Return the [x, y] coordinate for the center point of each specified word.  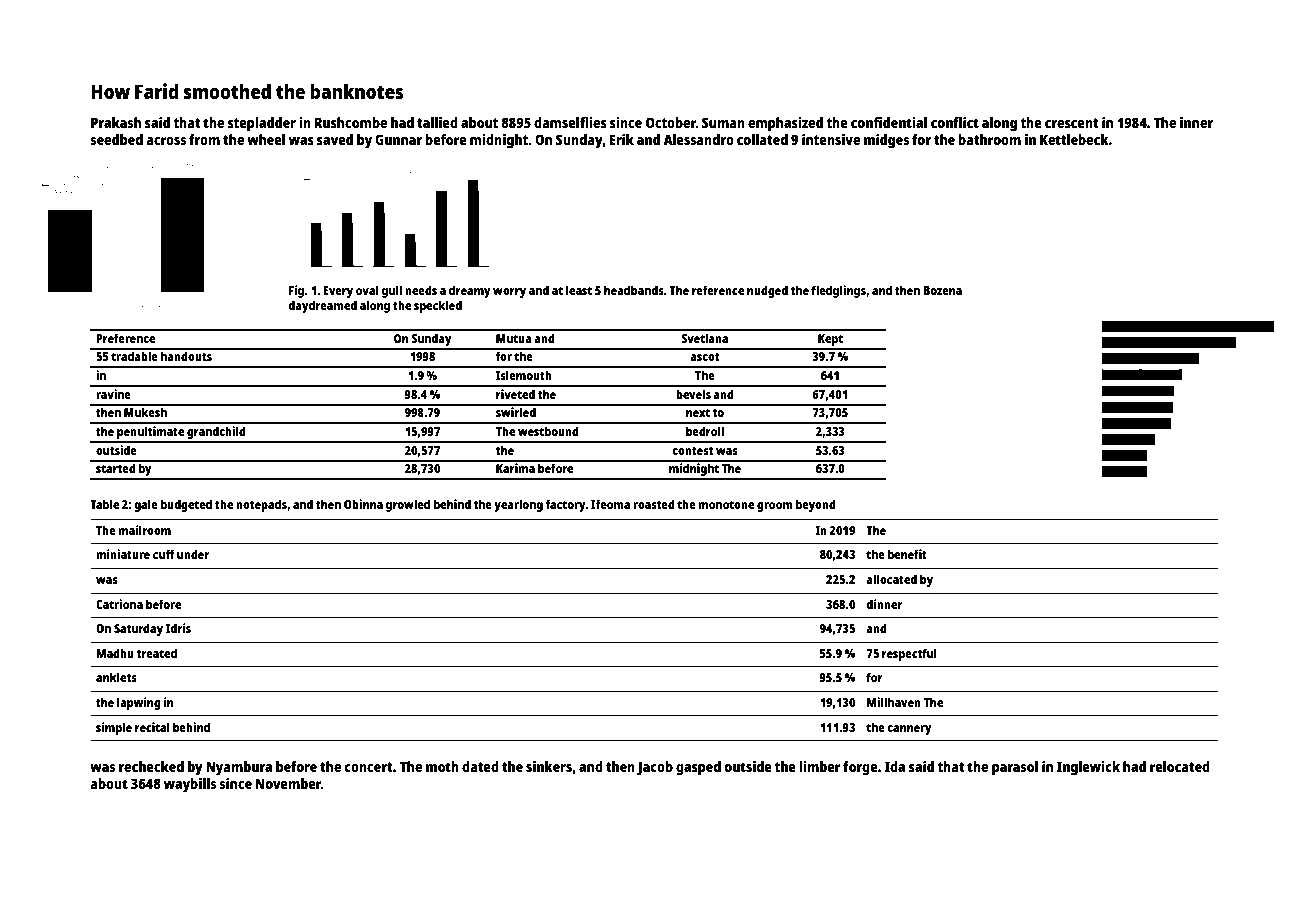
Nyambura [239, 768]
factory [565, 505]
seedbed [116, 139]
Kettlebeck [1074, 139]
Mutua [514, 338]
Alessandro [698, 139]
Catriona [119, 604]
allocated [891, 579]
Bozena [942, 290]
